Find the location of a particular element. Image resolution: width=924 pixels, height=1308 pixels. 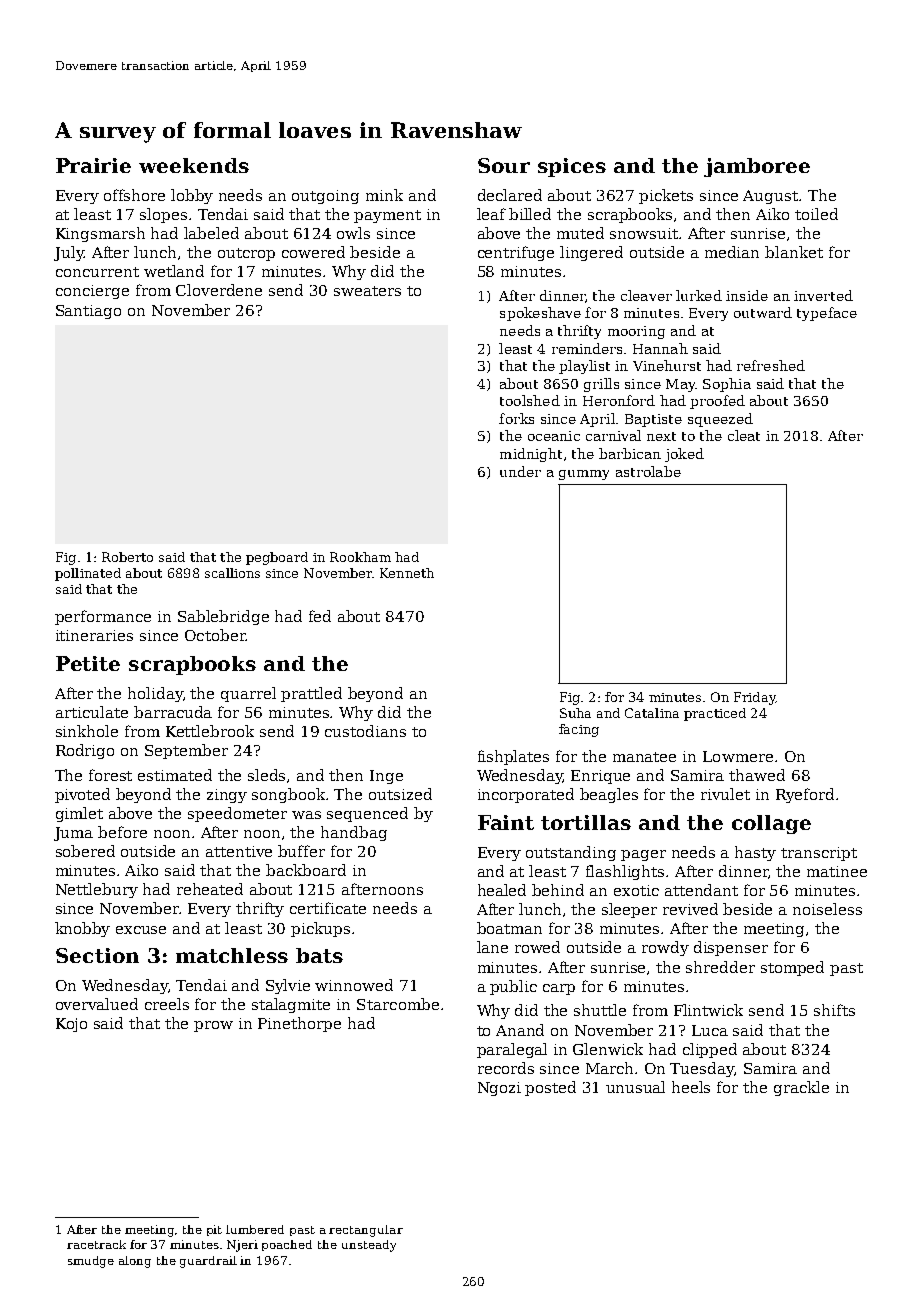

Petite is located at coordinates (88, 663).
